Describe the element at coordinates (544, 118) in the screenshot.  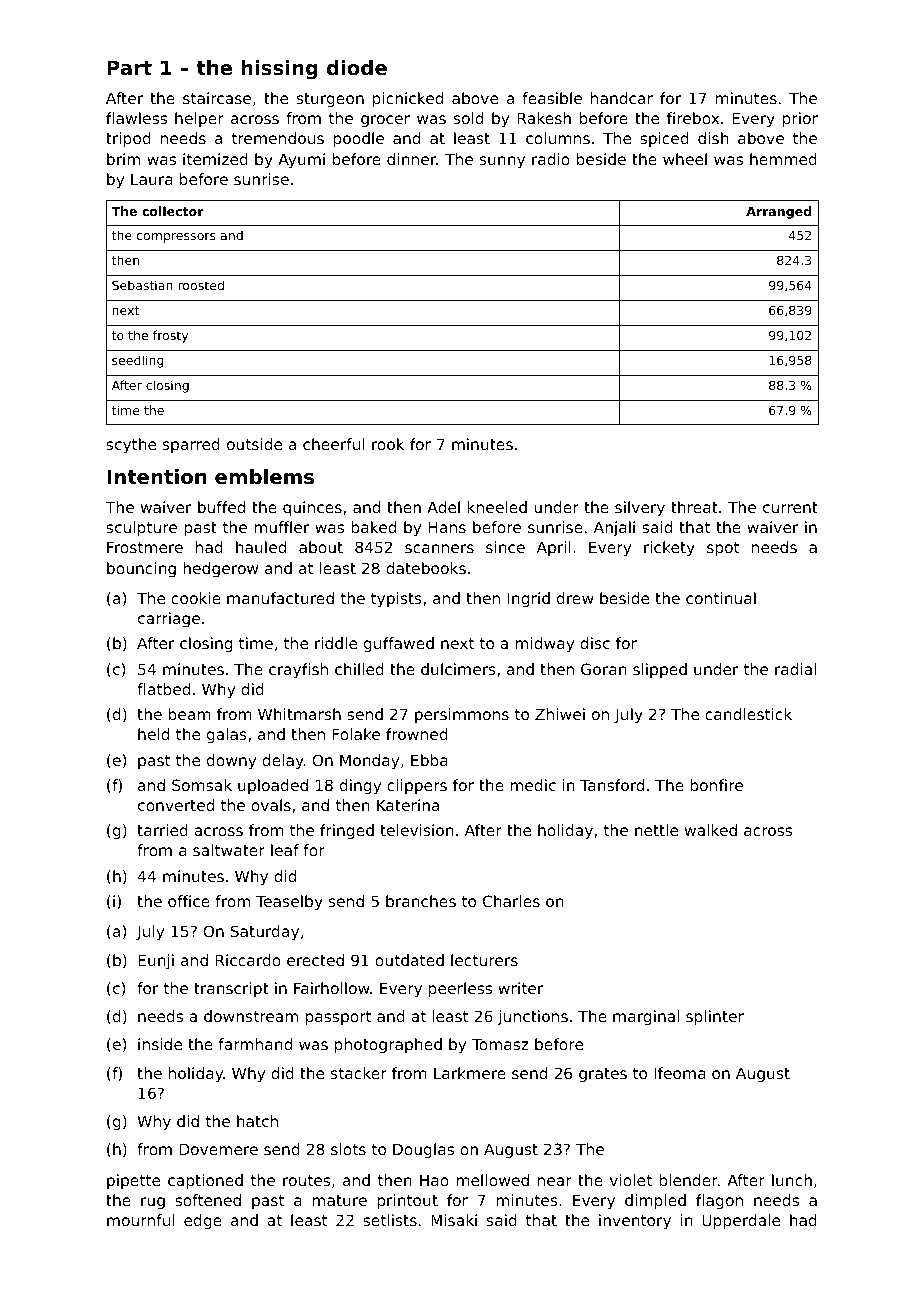
I see `Rakesh` at that location.
